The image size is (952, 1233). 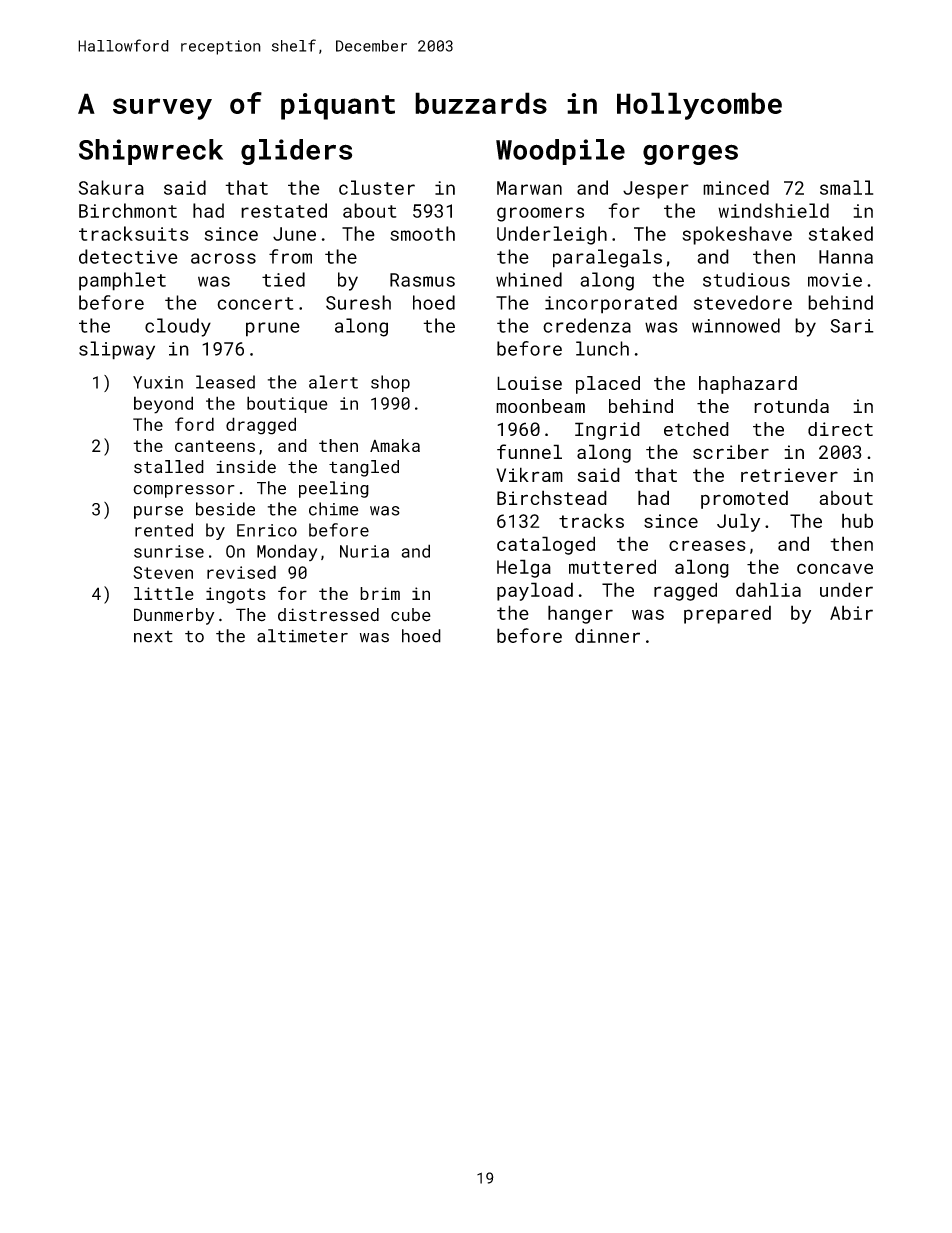 I want to click on whined, so click(x=529, y=279).
